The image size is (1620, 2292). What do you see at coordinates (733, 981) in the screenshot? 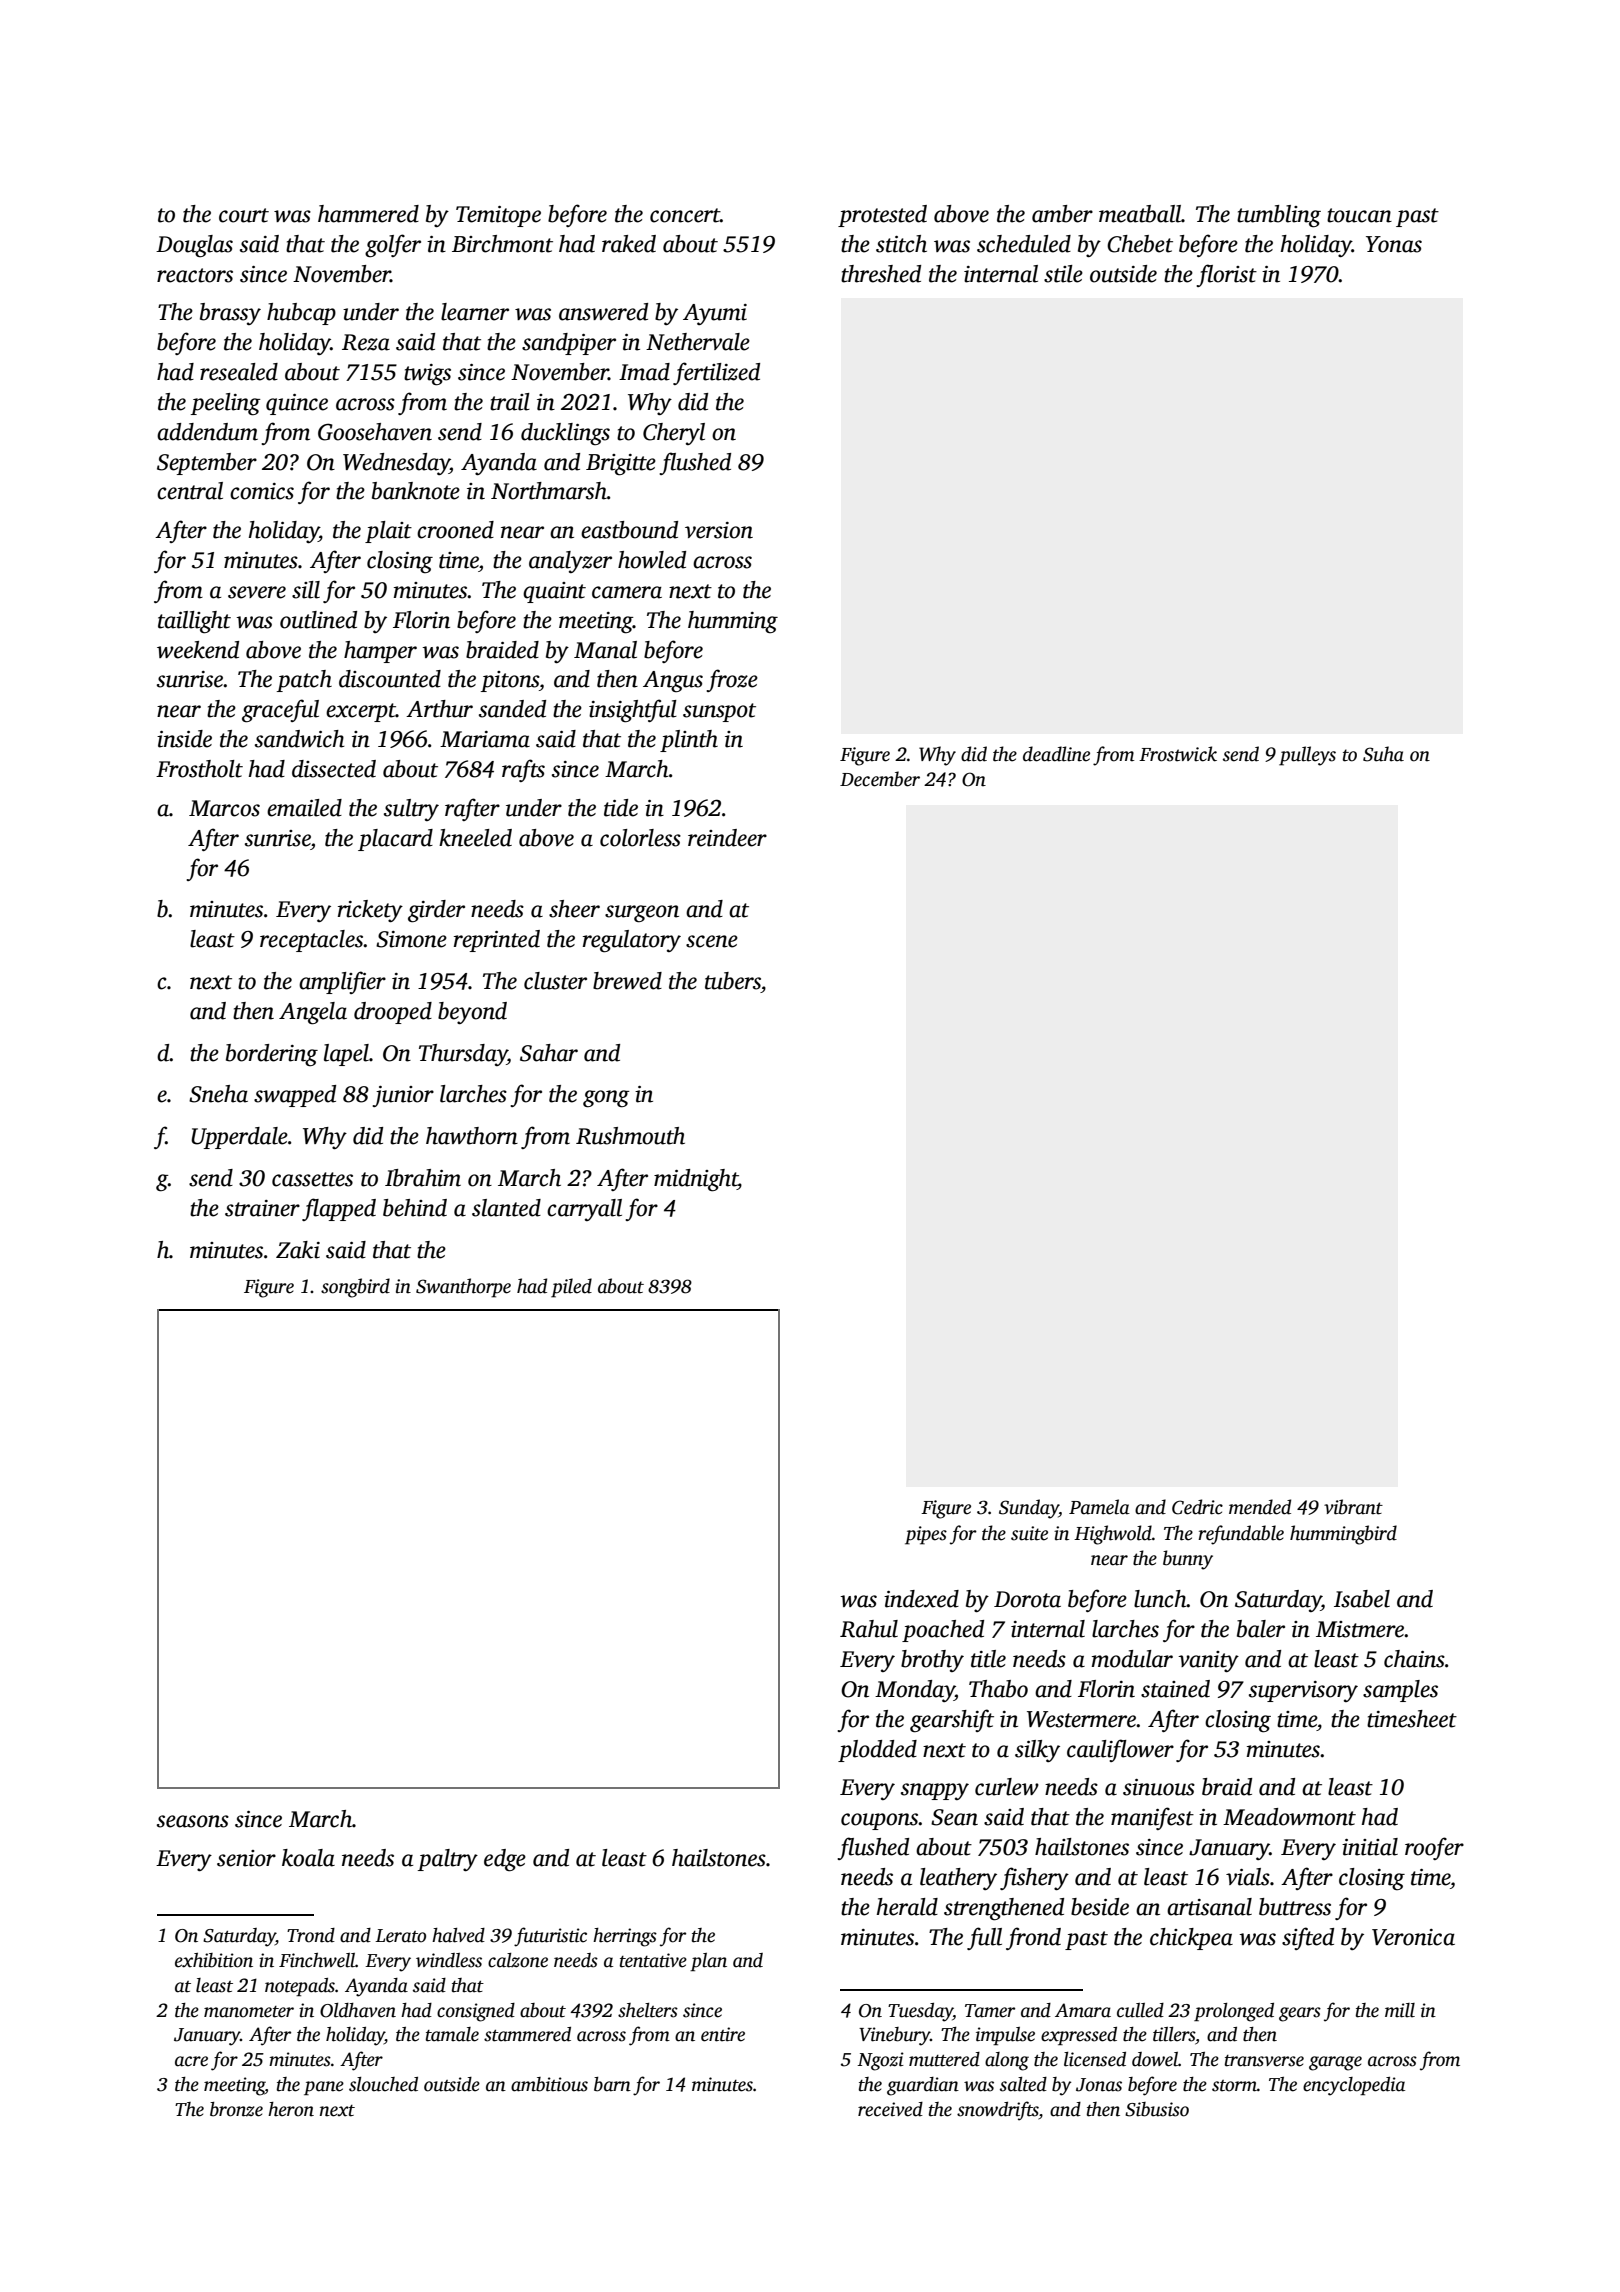
I see `tubers` at bounding box center [733, 981].
